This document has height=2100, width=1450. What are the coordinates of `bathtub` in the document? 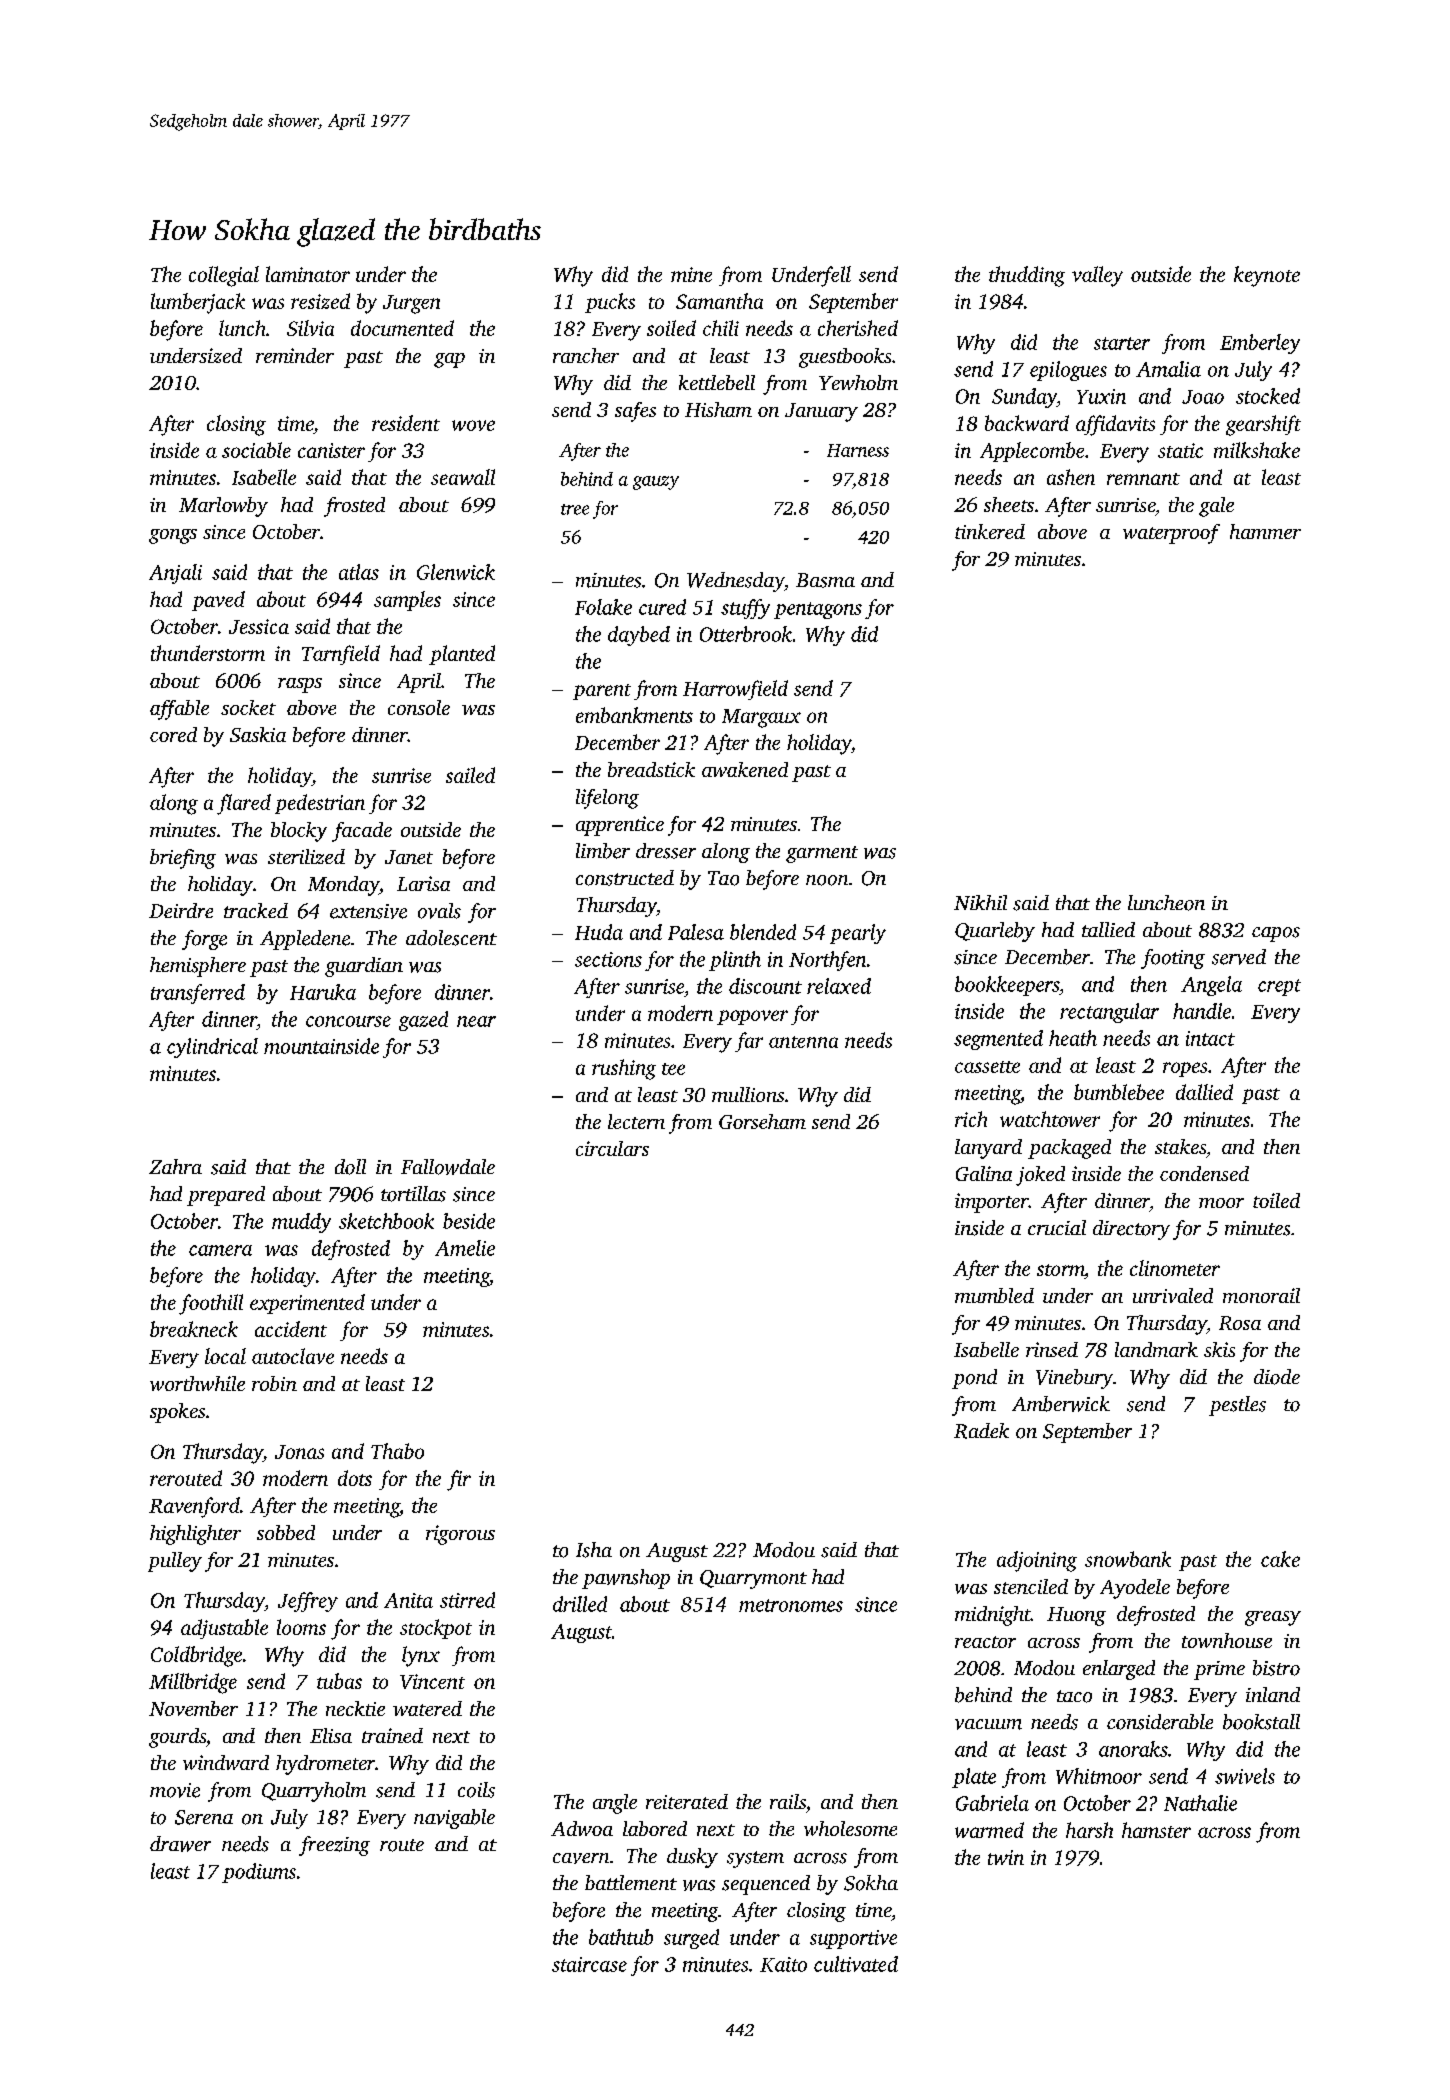 It's located at (621, 1937).
